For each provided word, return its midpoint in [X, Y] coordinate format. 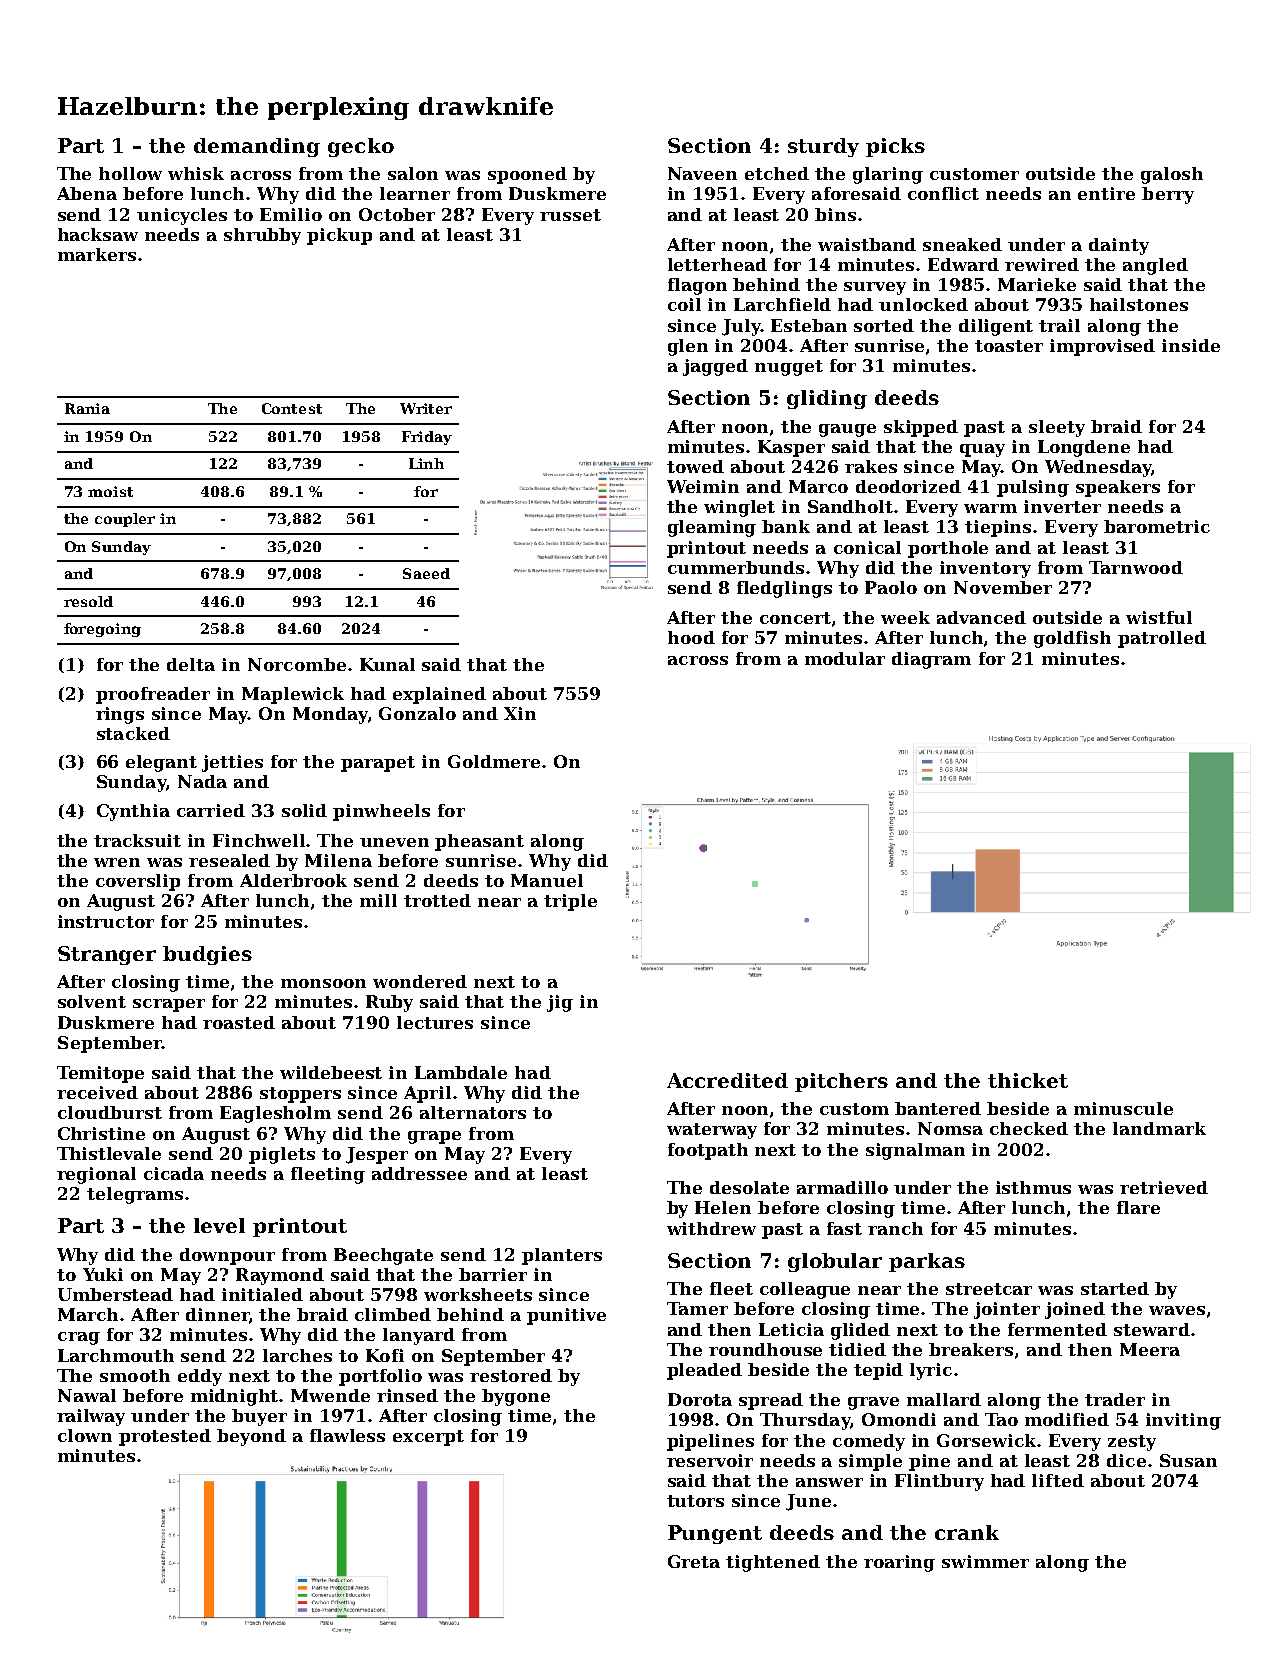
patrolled [1162, 639]
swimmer [985, 1561]
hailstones [1139, 304]
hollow [130, 173]
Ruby [389, 1003]
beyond [251, 1437]
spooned [527, 175]
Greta [694, 1561]
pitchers [841, 1082]
